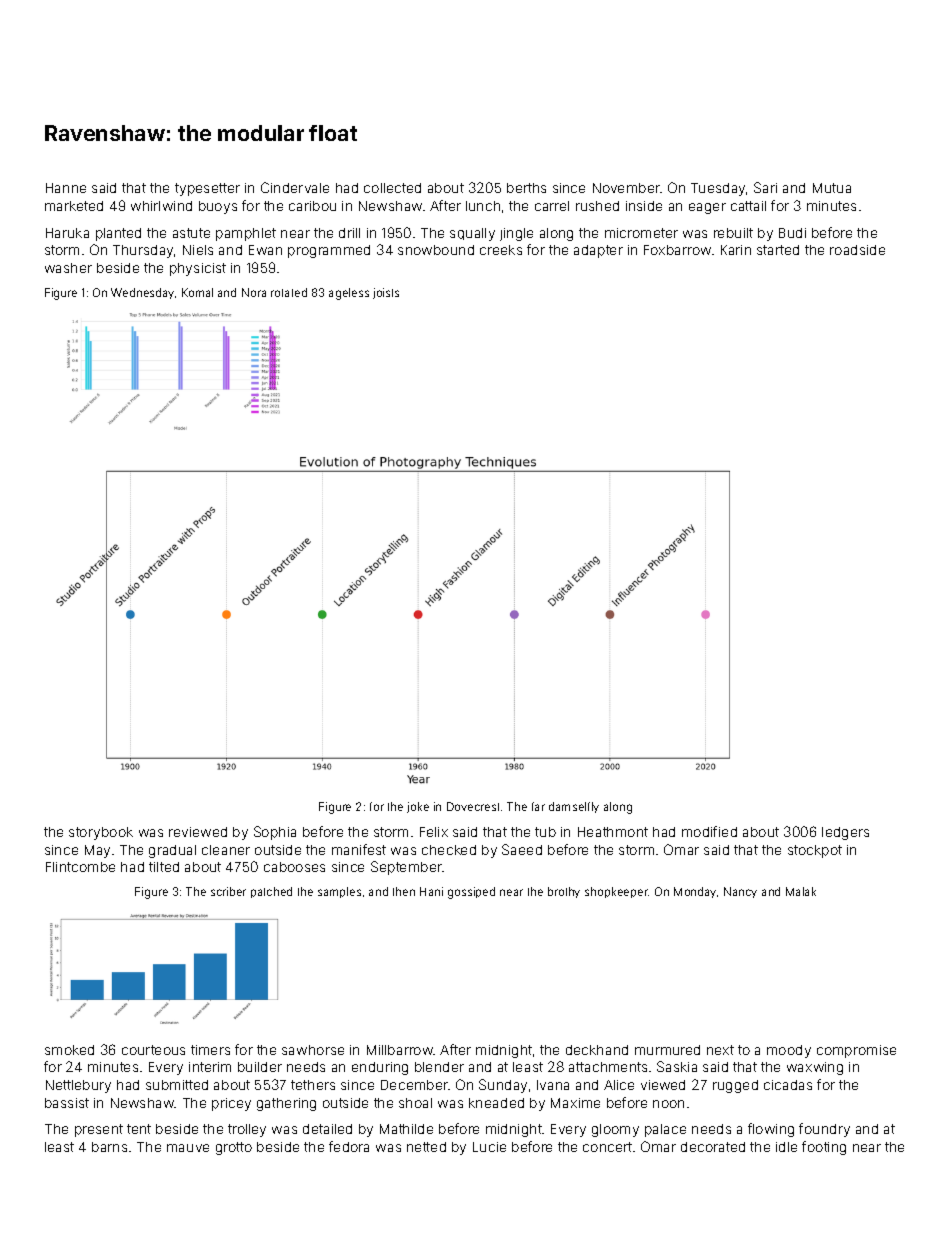  Describe the element at coordinates (386, 293) in the page. I see `joists` at that location.
